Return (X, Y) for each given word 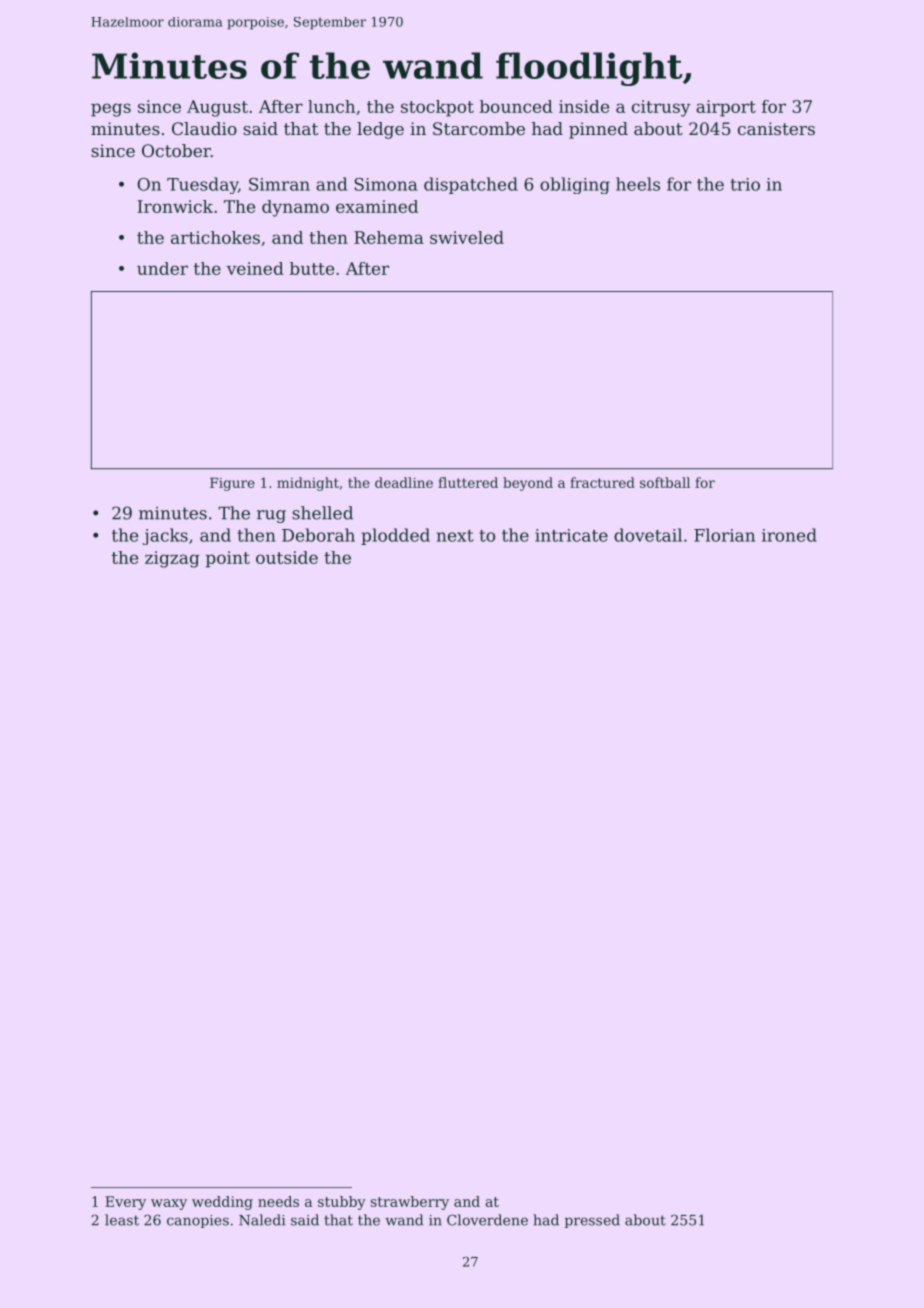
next (455, 536)
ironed (789, 535)
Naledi (262, 1220)
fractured (602, 482)
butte (312, 268)
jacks (165, 536)
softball (665, 482)
